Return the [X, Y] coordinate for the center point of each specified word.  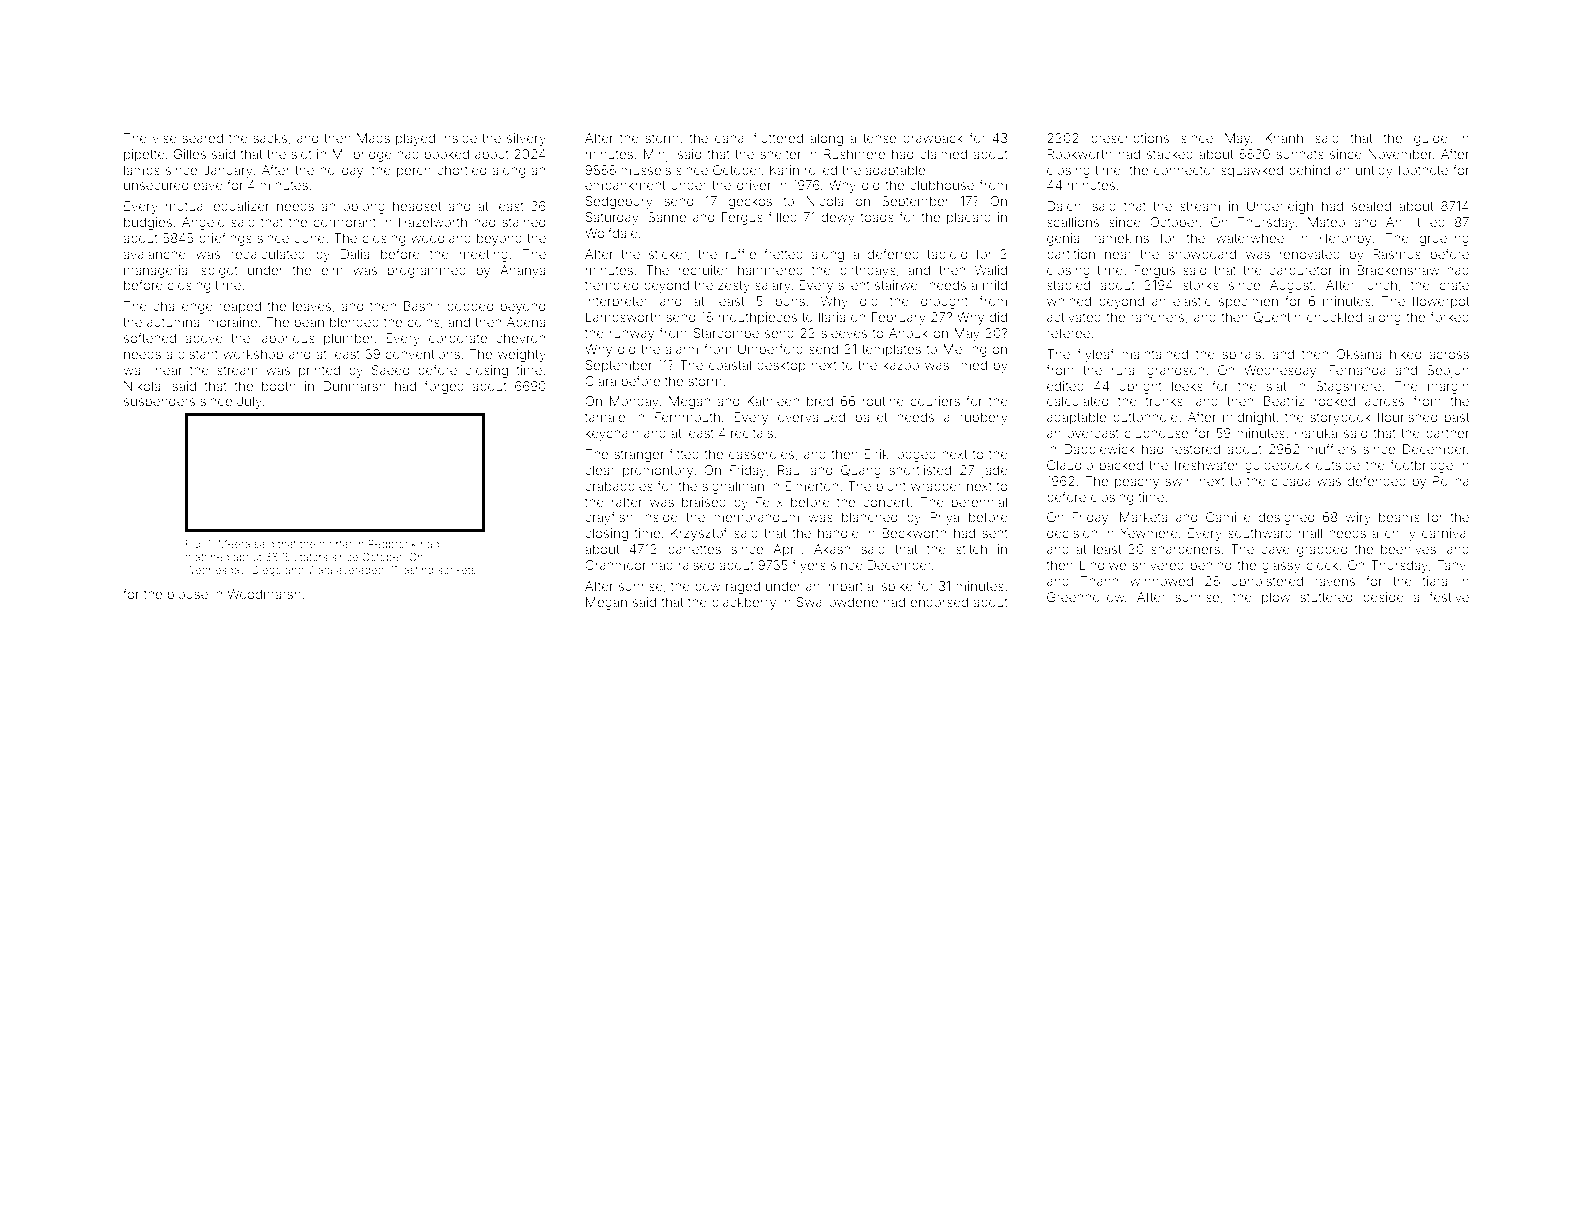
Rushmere [854, 154]
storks [1201, 285]
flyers [809, 566]
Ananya [522, 271]
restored [1195, 449]
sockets [457, 570]
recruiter [704, 270]
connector [1185, 170]
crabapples [619, 487]
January [228, 171]
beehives [1408, 549]
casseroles [761, 454]
